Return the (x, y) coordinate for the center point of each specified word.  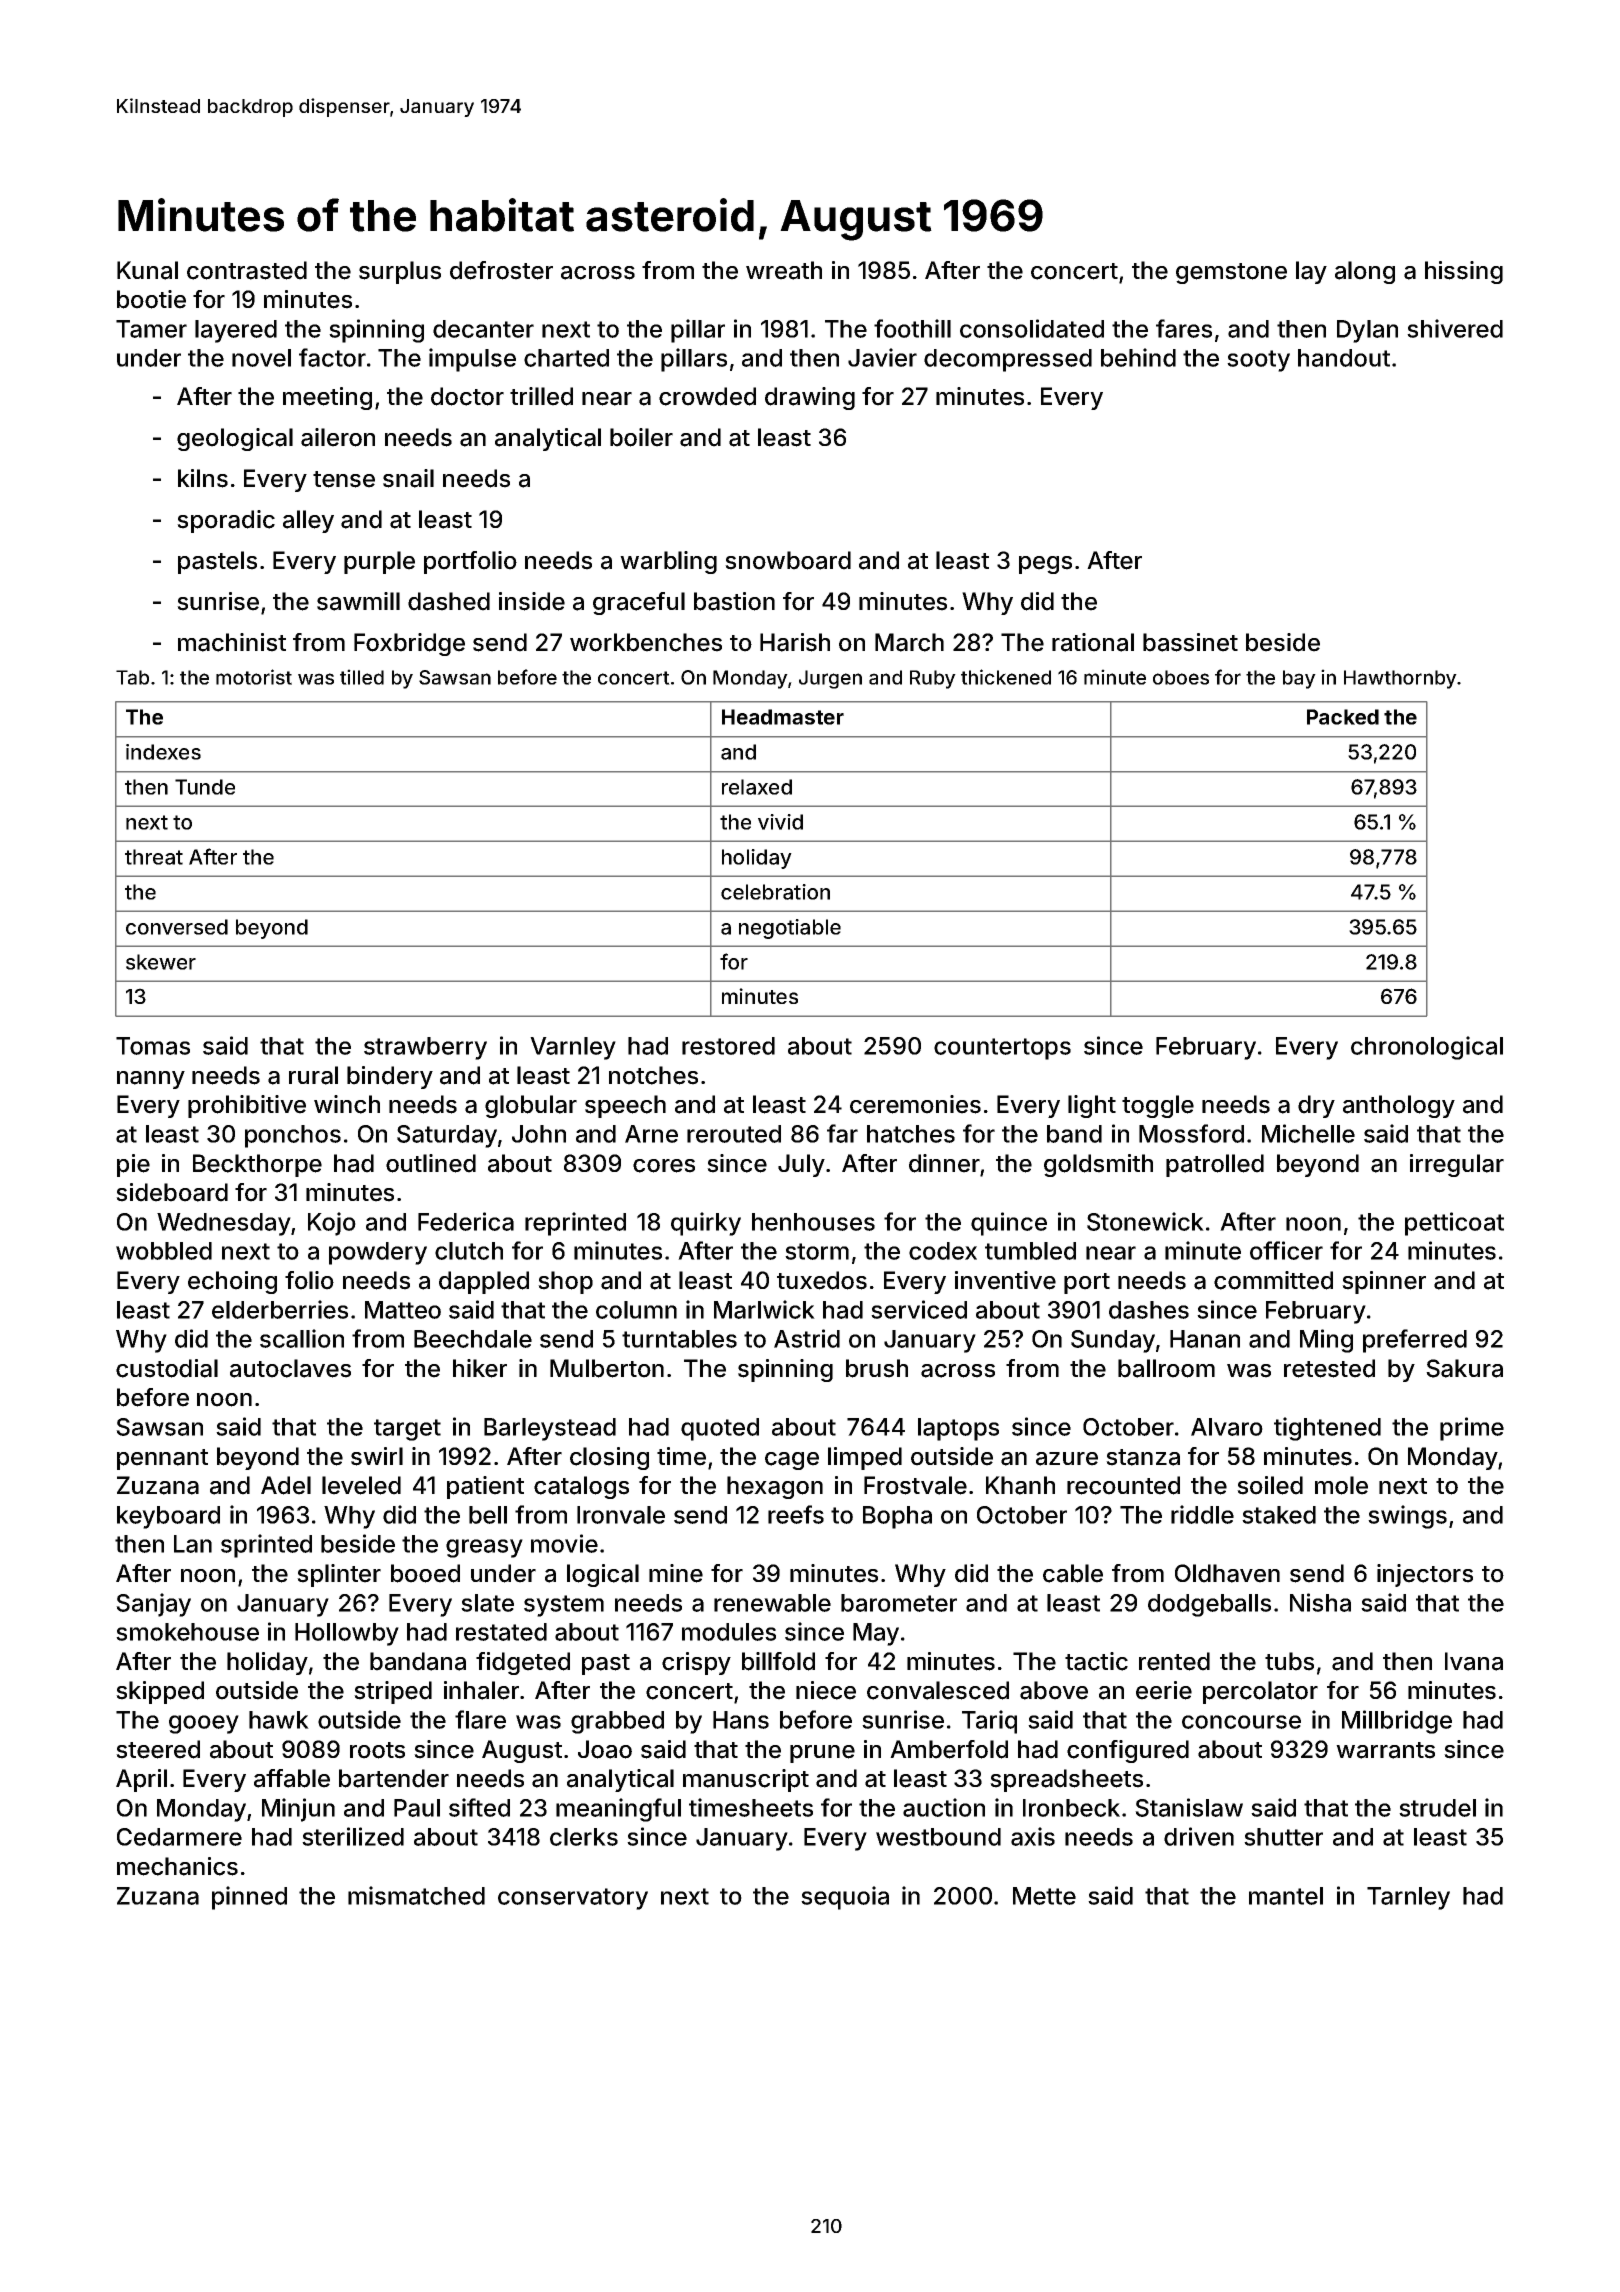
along (1365, 272)
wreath (784, 270)
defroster (501, 270)
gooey (204, 1724)
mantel (1286, 1896)
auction (944, 1807)
